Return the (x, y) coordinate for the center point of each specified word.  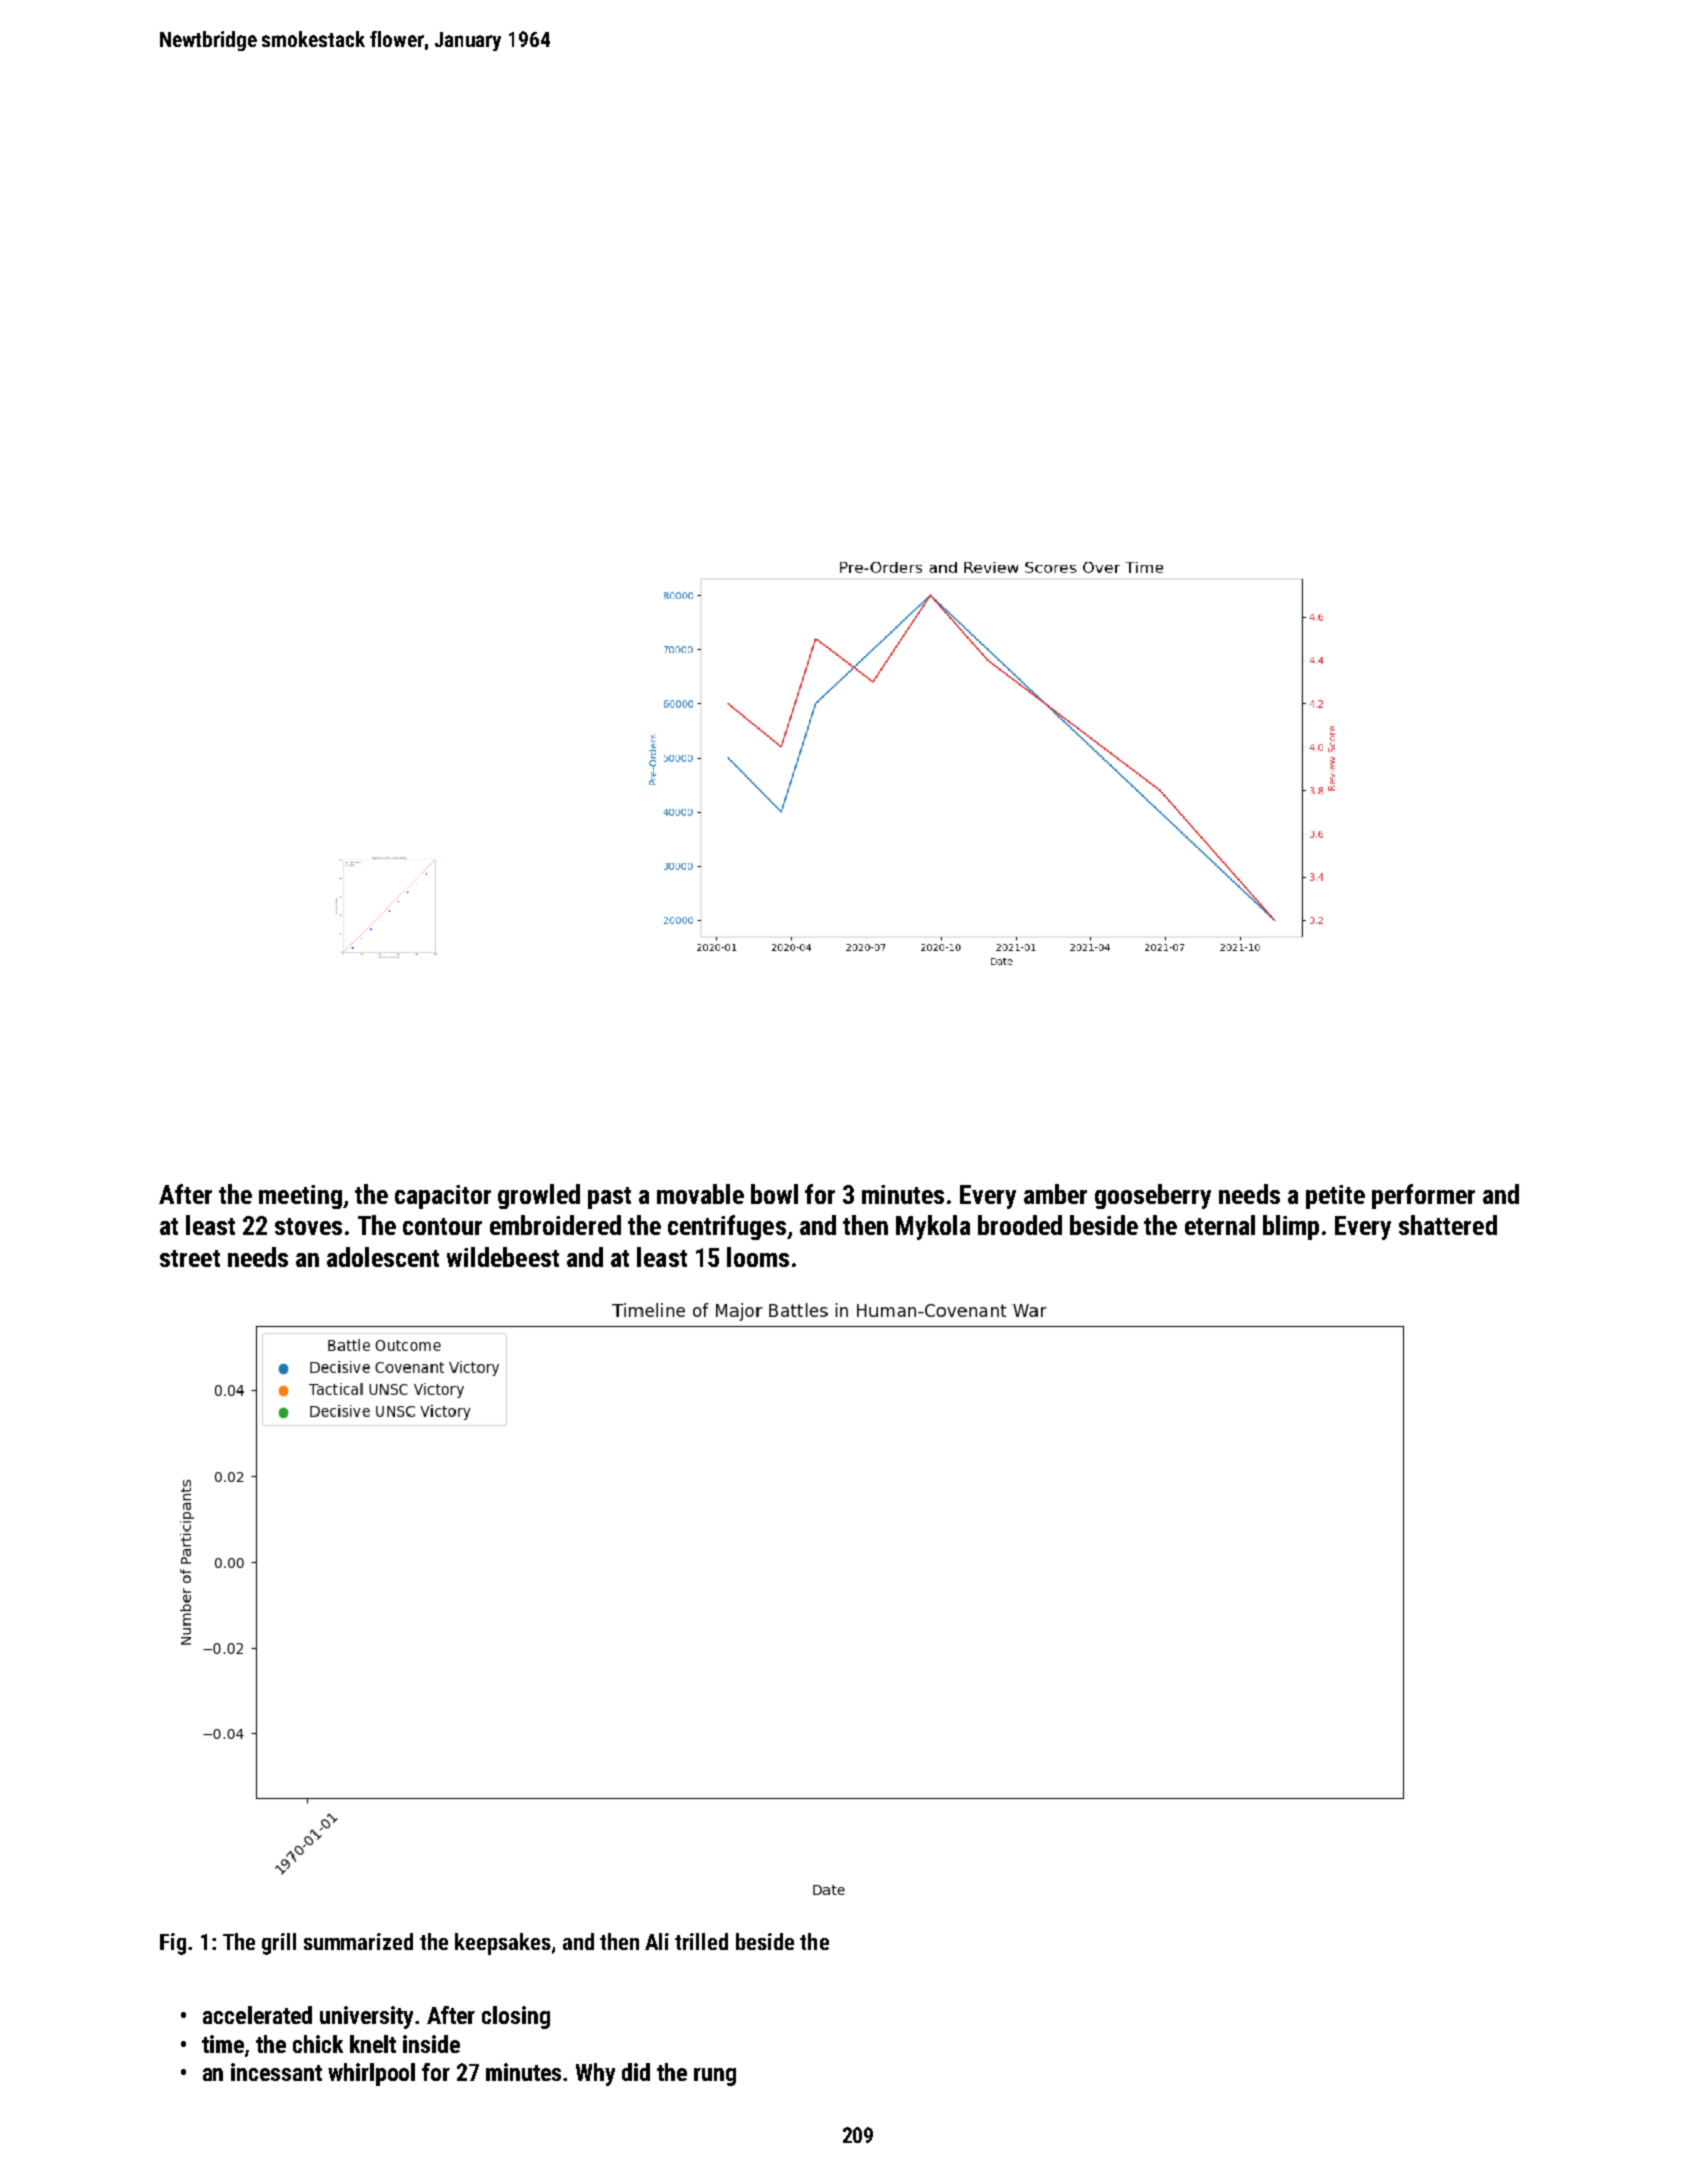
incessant (276, 2072)
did (636, 2072)
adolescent (383, 1257)
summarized (358, 1941)
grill (279, 1944)
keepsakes (503, 1944)
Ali (657, 1941)
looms (758, 1257)
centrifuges (727, 1227)
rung (715, 2077)
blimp (1291, 1227)
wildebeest (503, 1257)
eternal (1220, 1225)
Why (595, 2074)
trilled (701, 1941)
